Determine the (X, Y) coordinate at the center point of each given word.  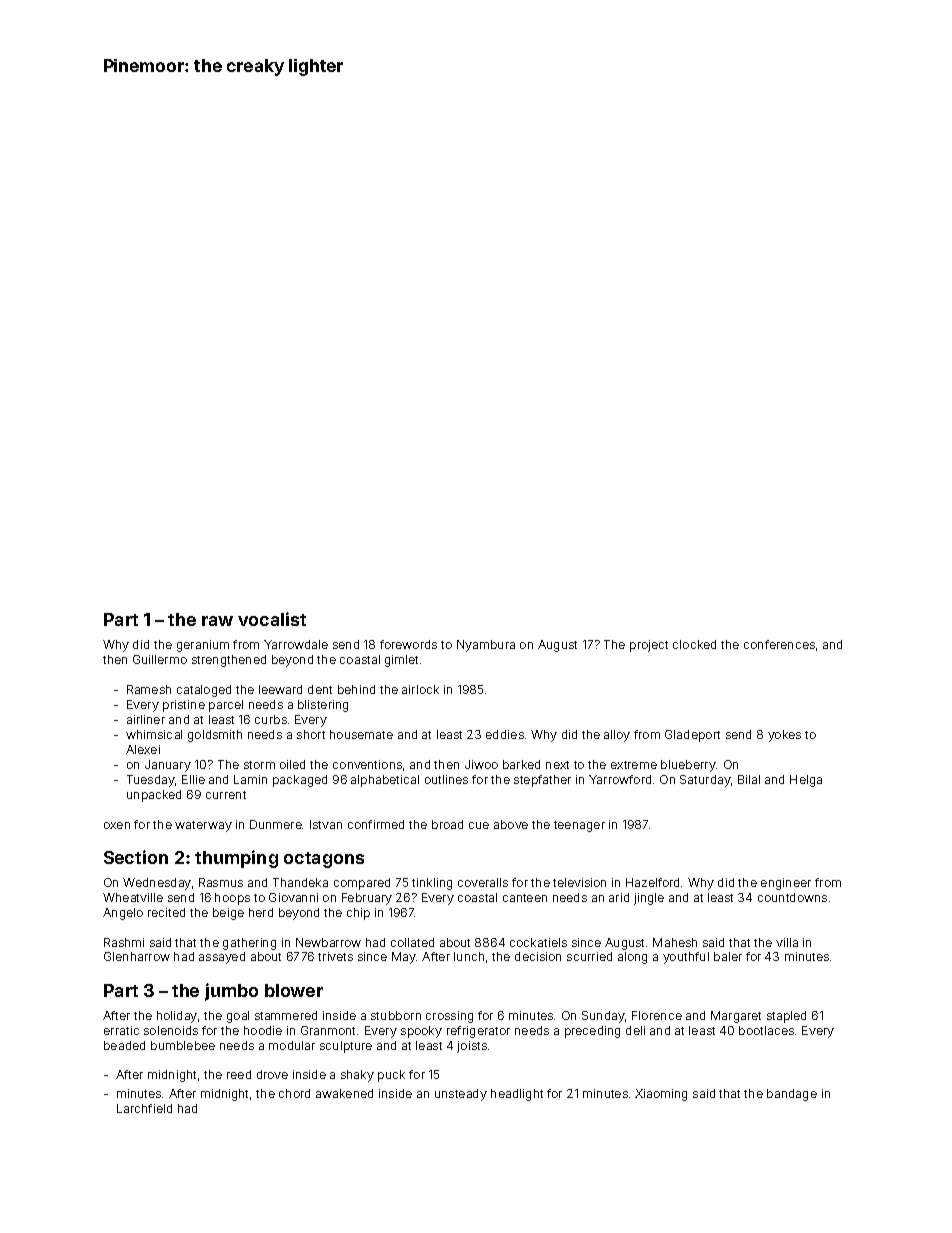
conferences (779, 644)
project (649, 646)
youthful (686, 958)
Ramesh (149, 689)
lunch (469, 956)
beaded (124, 1045)
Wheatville (133, 897)
